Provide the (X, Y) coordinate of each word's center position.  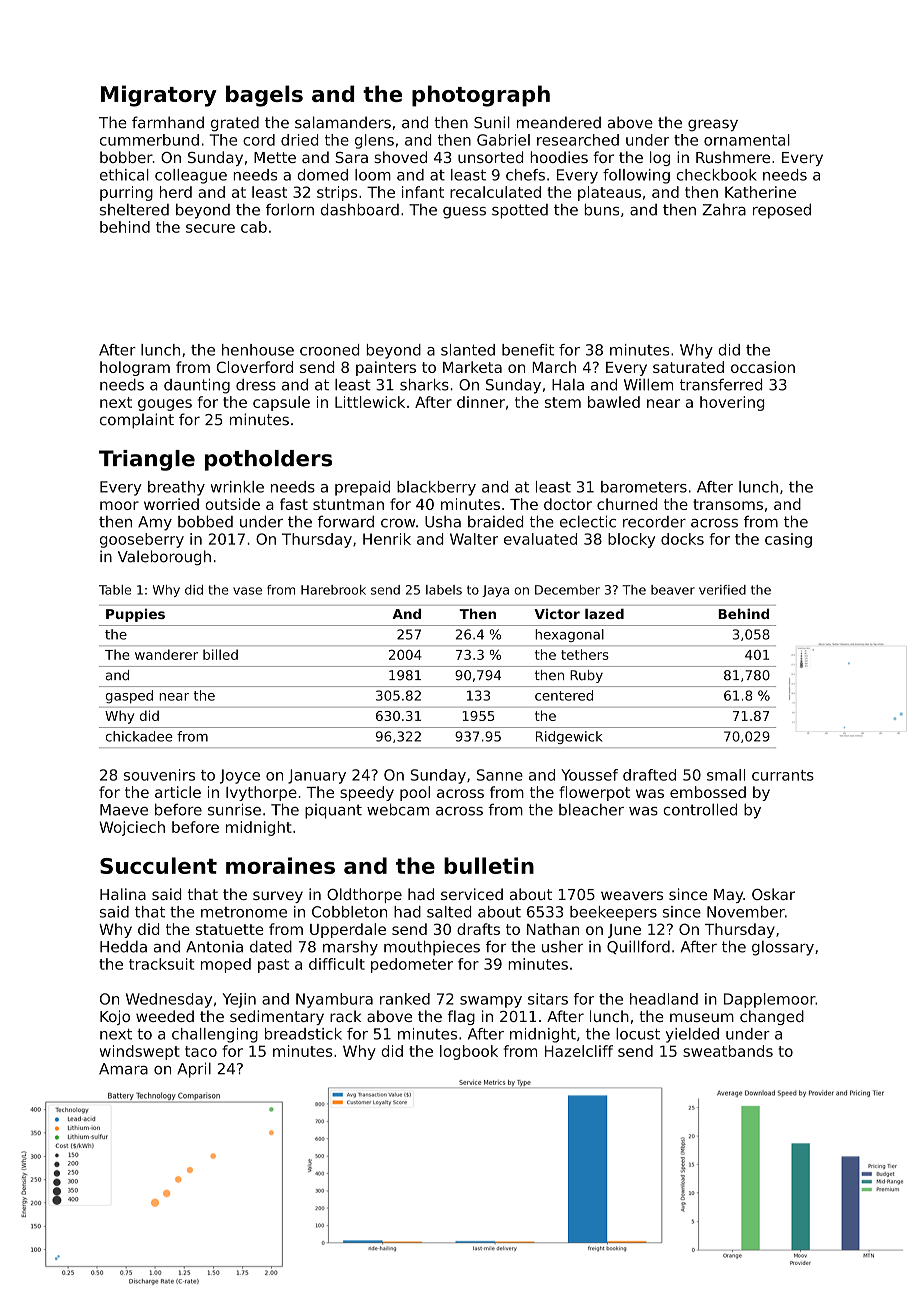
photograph (481, 96)
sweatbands (728, 1051)
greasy (713, 125)
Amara (123, 1069)
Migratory (159, 96)
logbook (469, 1052)
